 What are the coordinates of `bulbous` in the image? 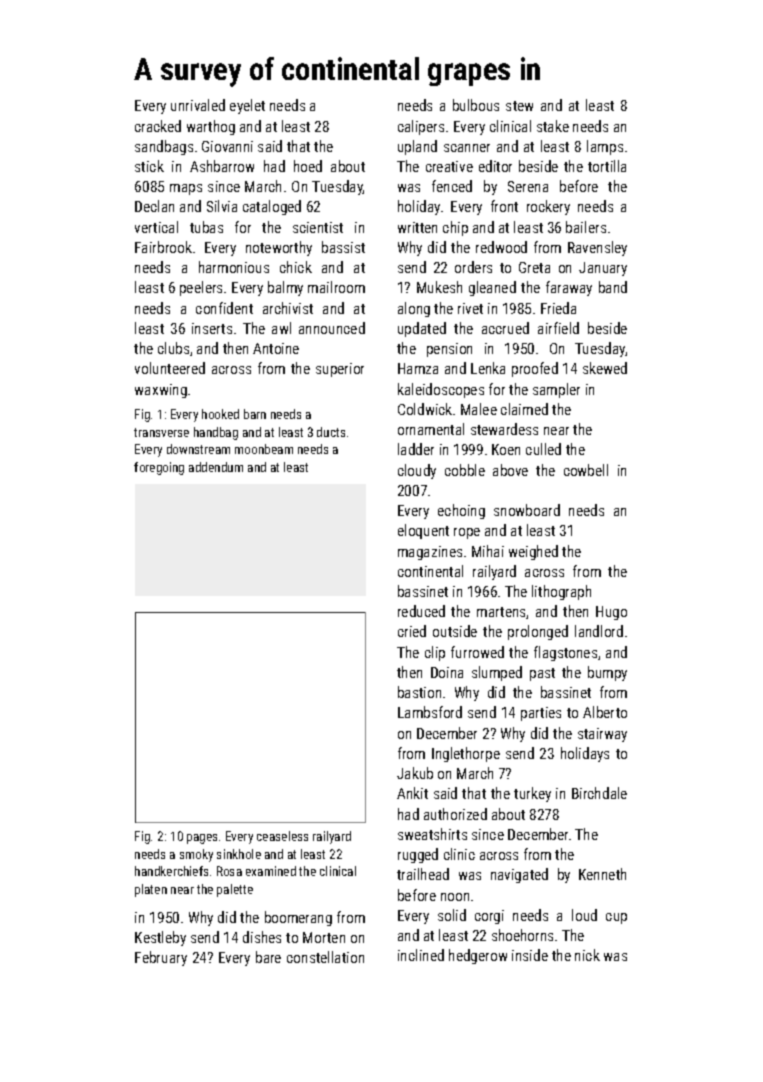 It's located at (476, 105).
